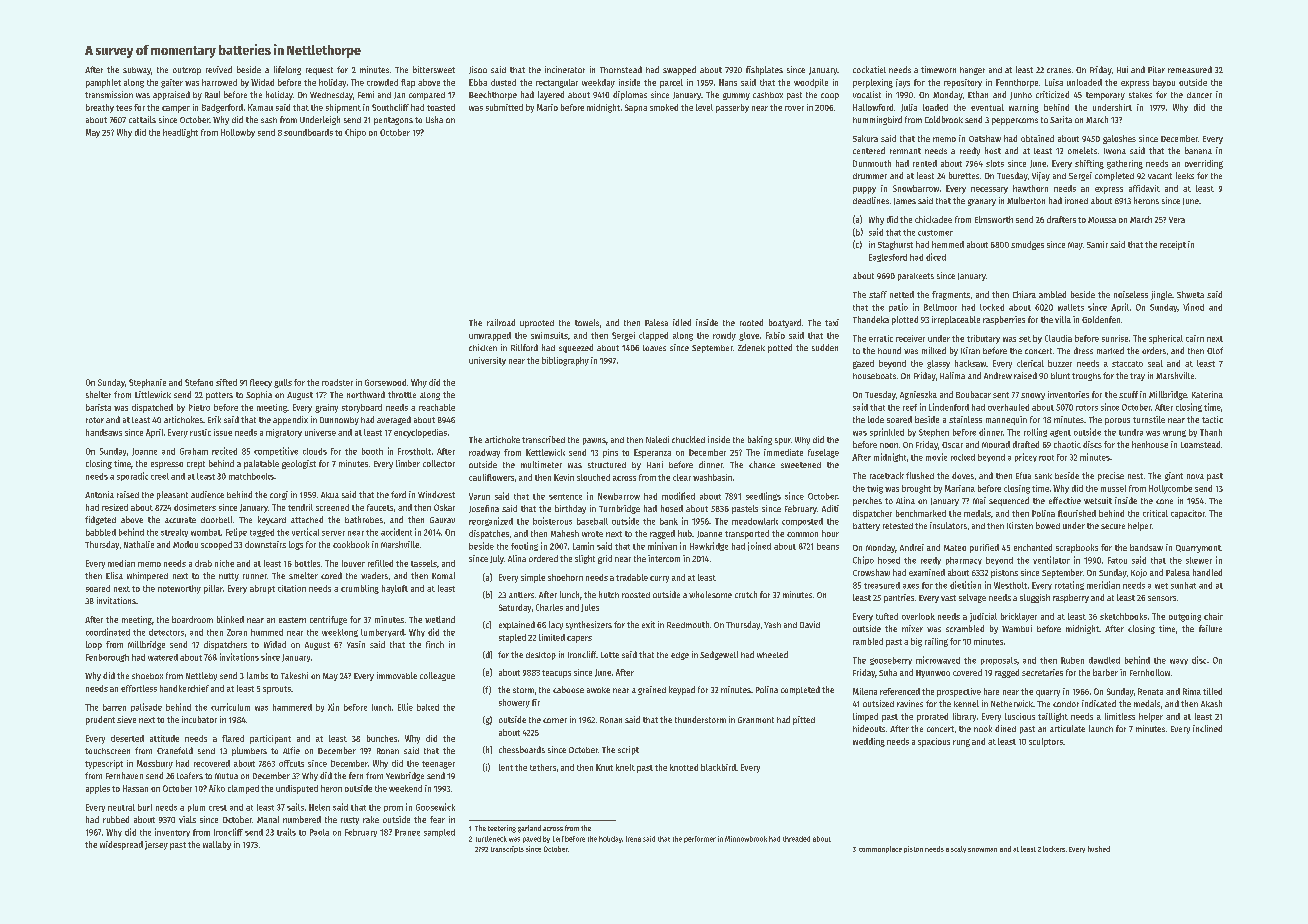 This screenshot has width=1308, height=924. Describe the element at coordinates (199, 382) in the screenshot. I see `Stefano` at that location.
